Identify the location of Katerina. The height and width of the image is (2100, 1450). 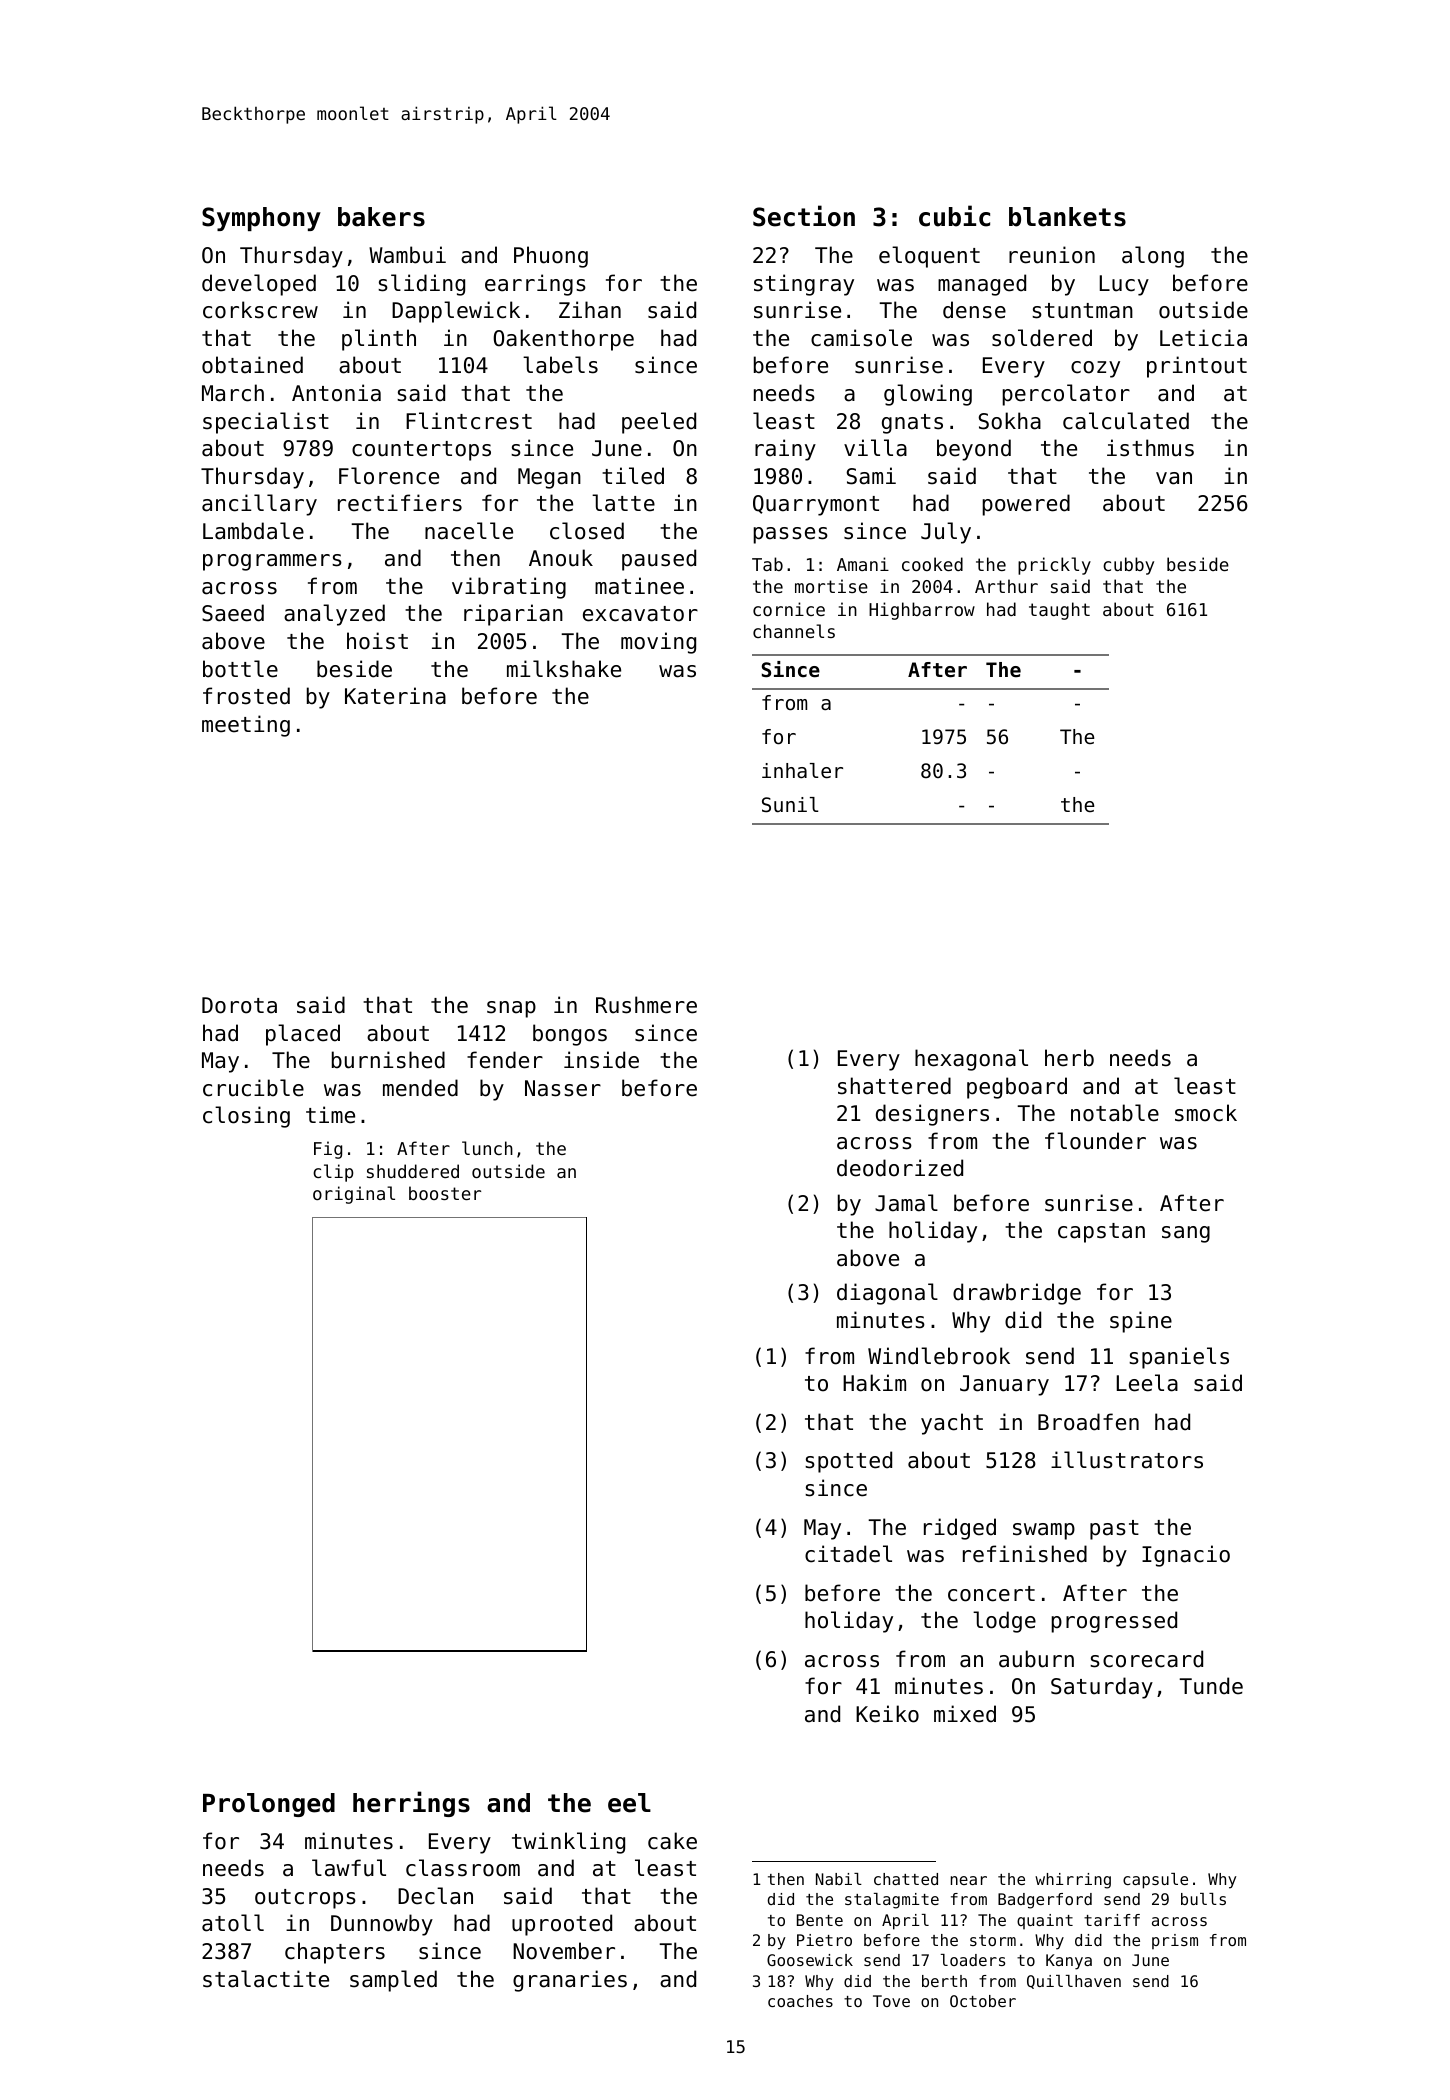
(395, 696).
